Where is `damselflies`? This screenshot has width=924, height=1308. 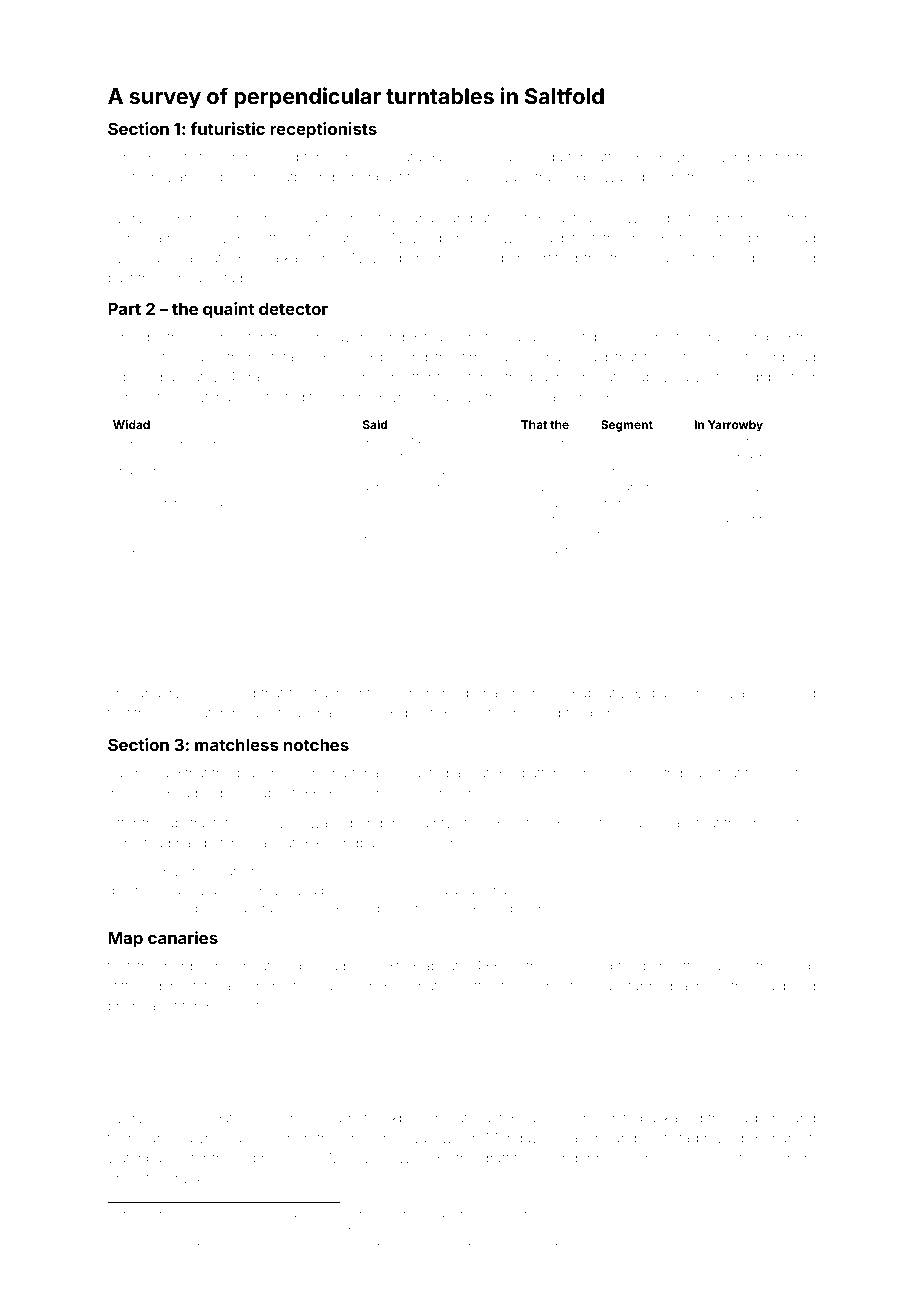
damselflies is located at coordinates (158, 548).
